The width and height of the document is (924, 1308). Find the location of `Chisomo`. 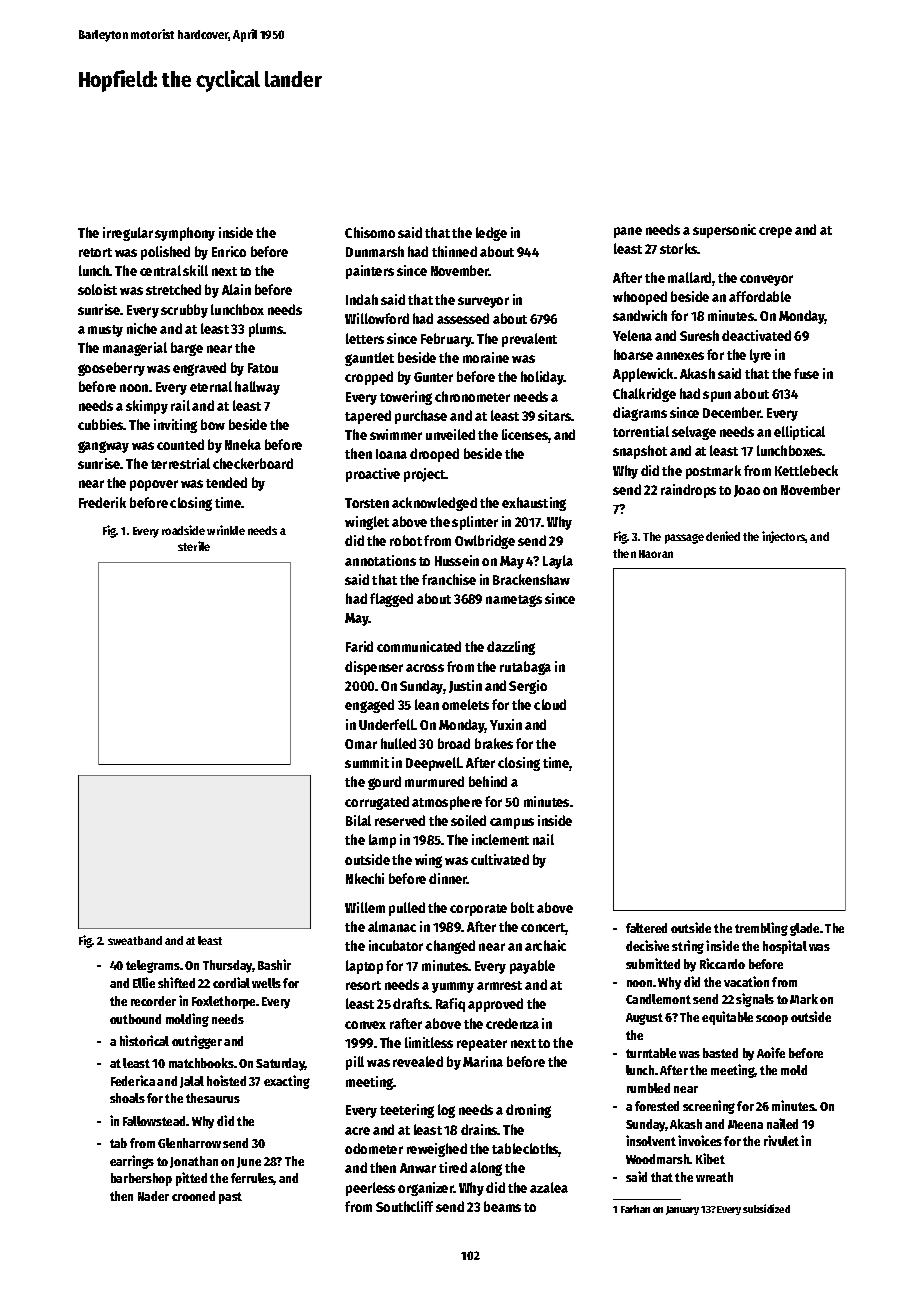

Chisomo is located at coordinates (370, 232).
